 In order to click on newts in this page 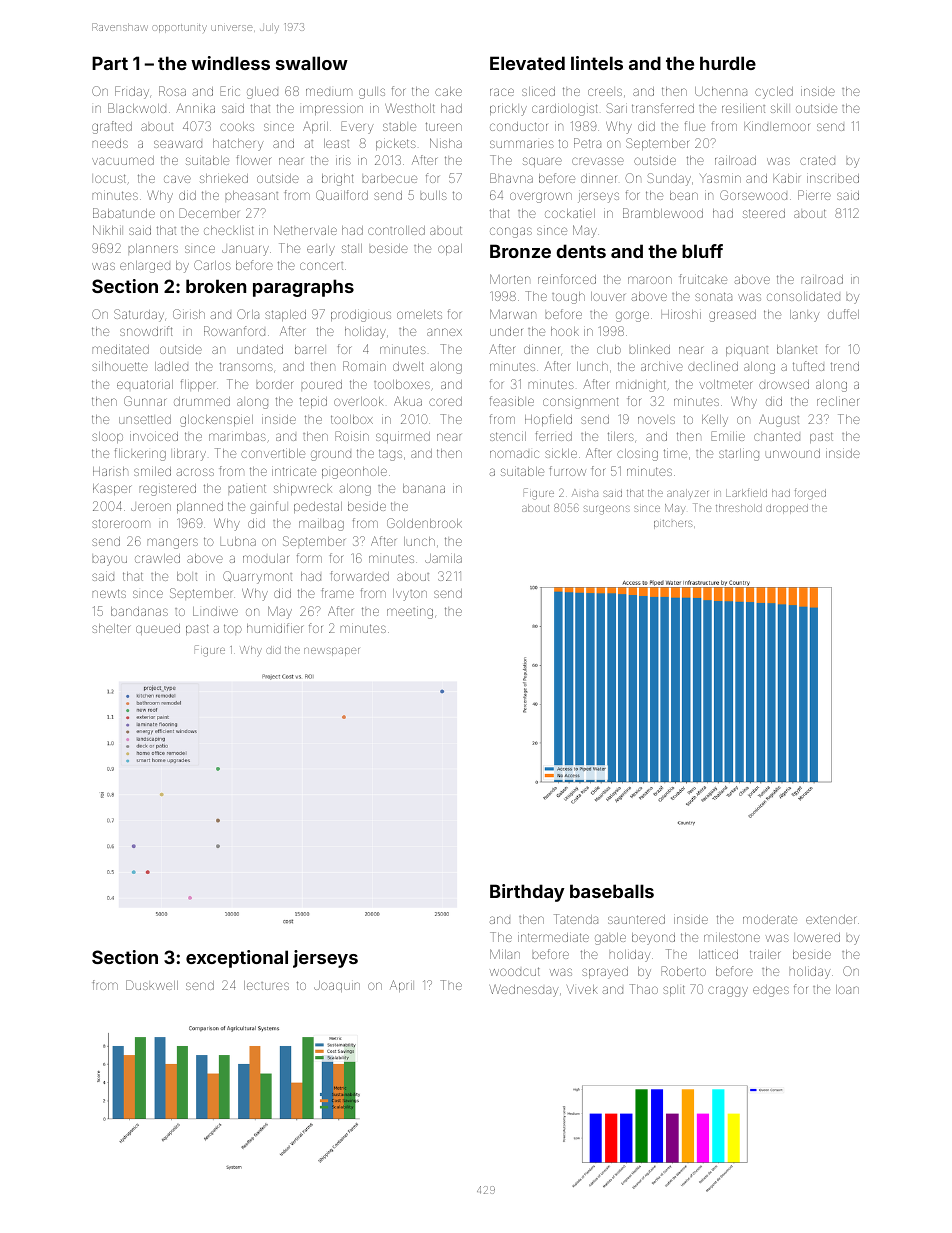, I will do `click(109, 593)`.
